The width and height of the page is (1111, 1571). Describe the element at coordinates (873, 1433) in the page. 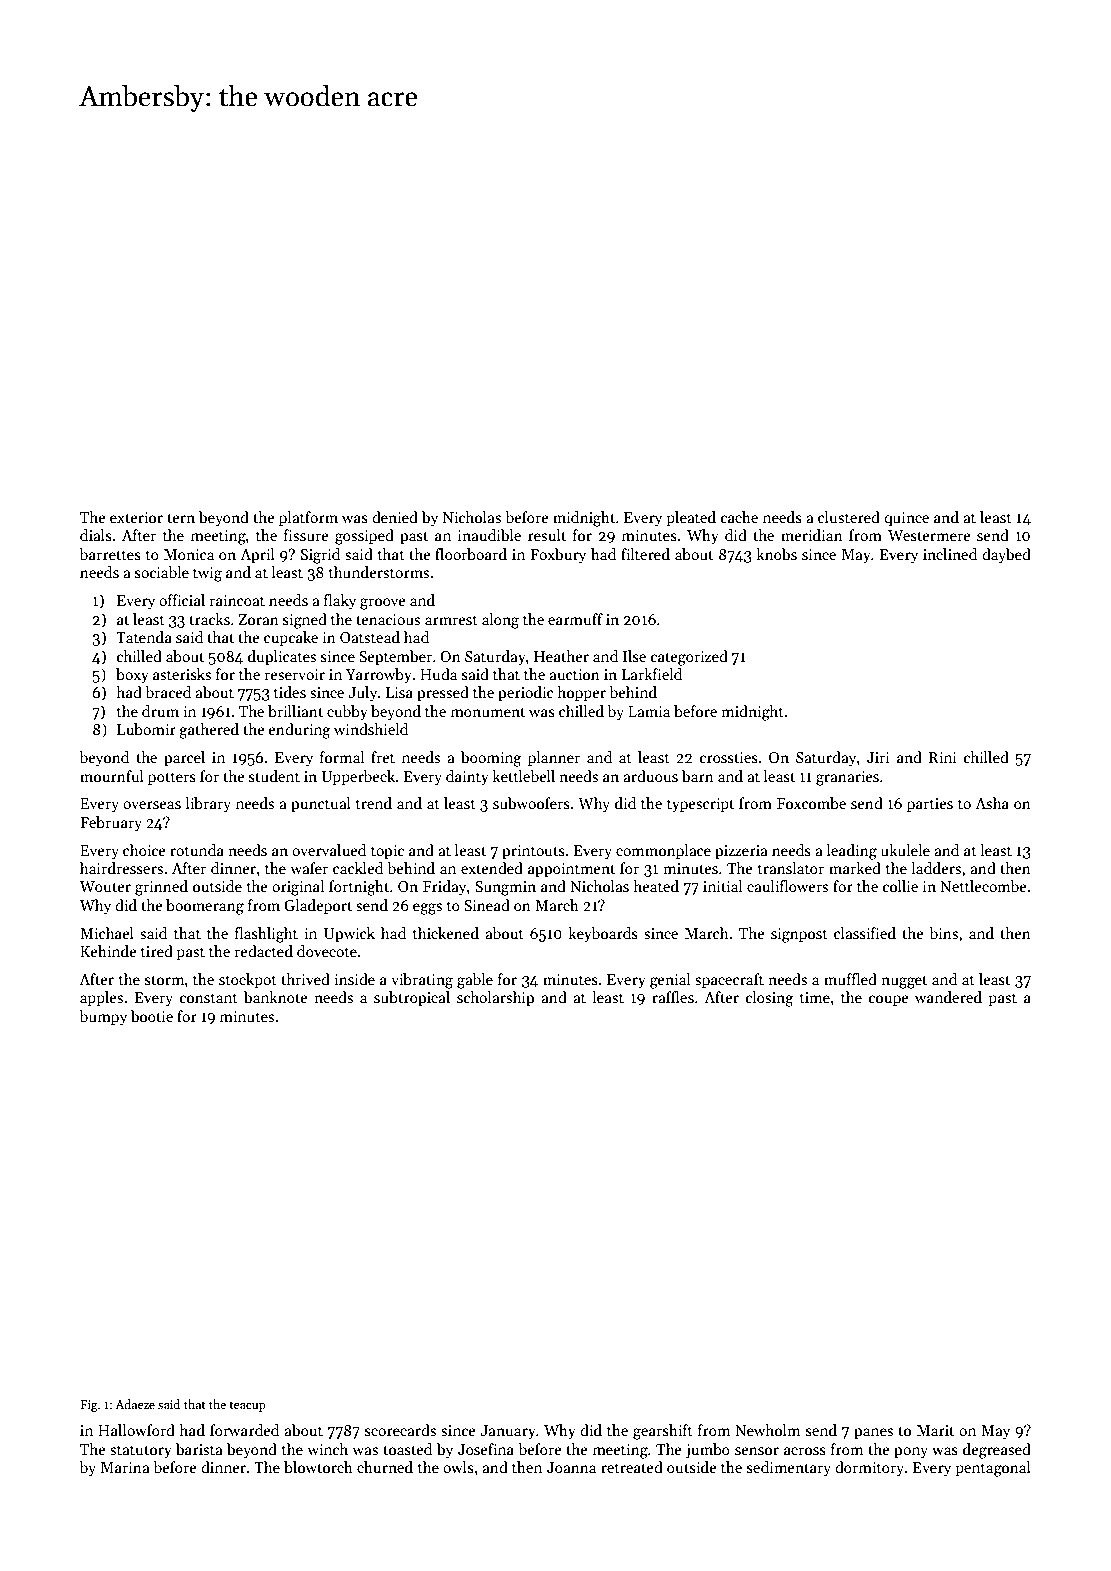

I see `panes` at that location.
